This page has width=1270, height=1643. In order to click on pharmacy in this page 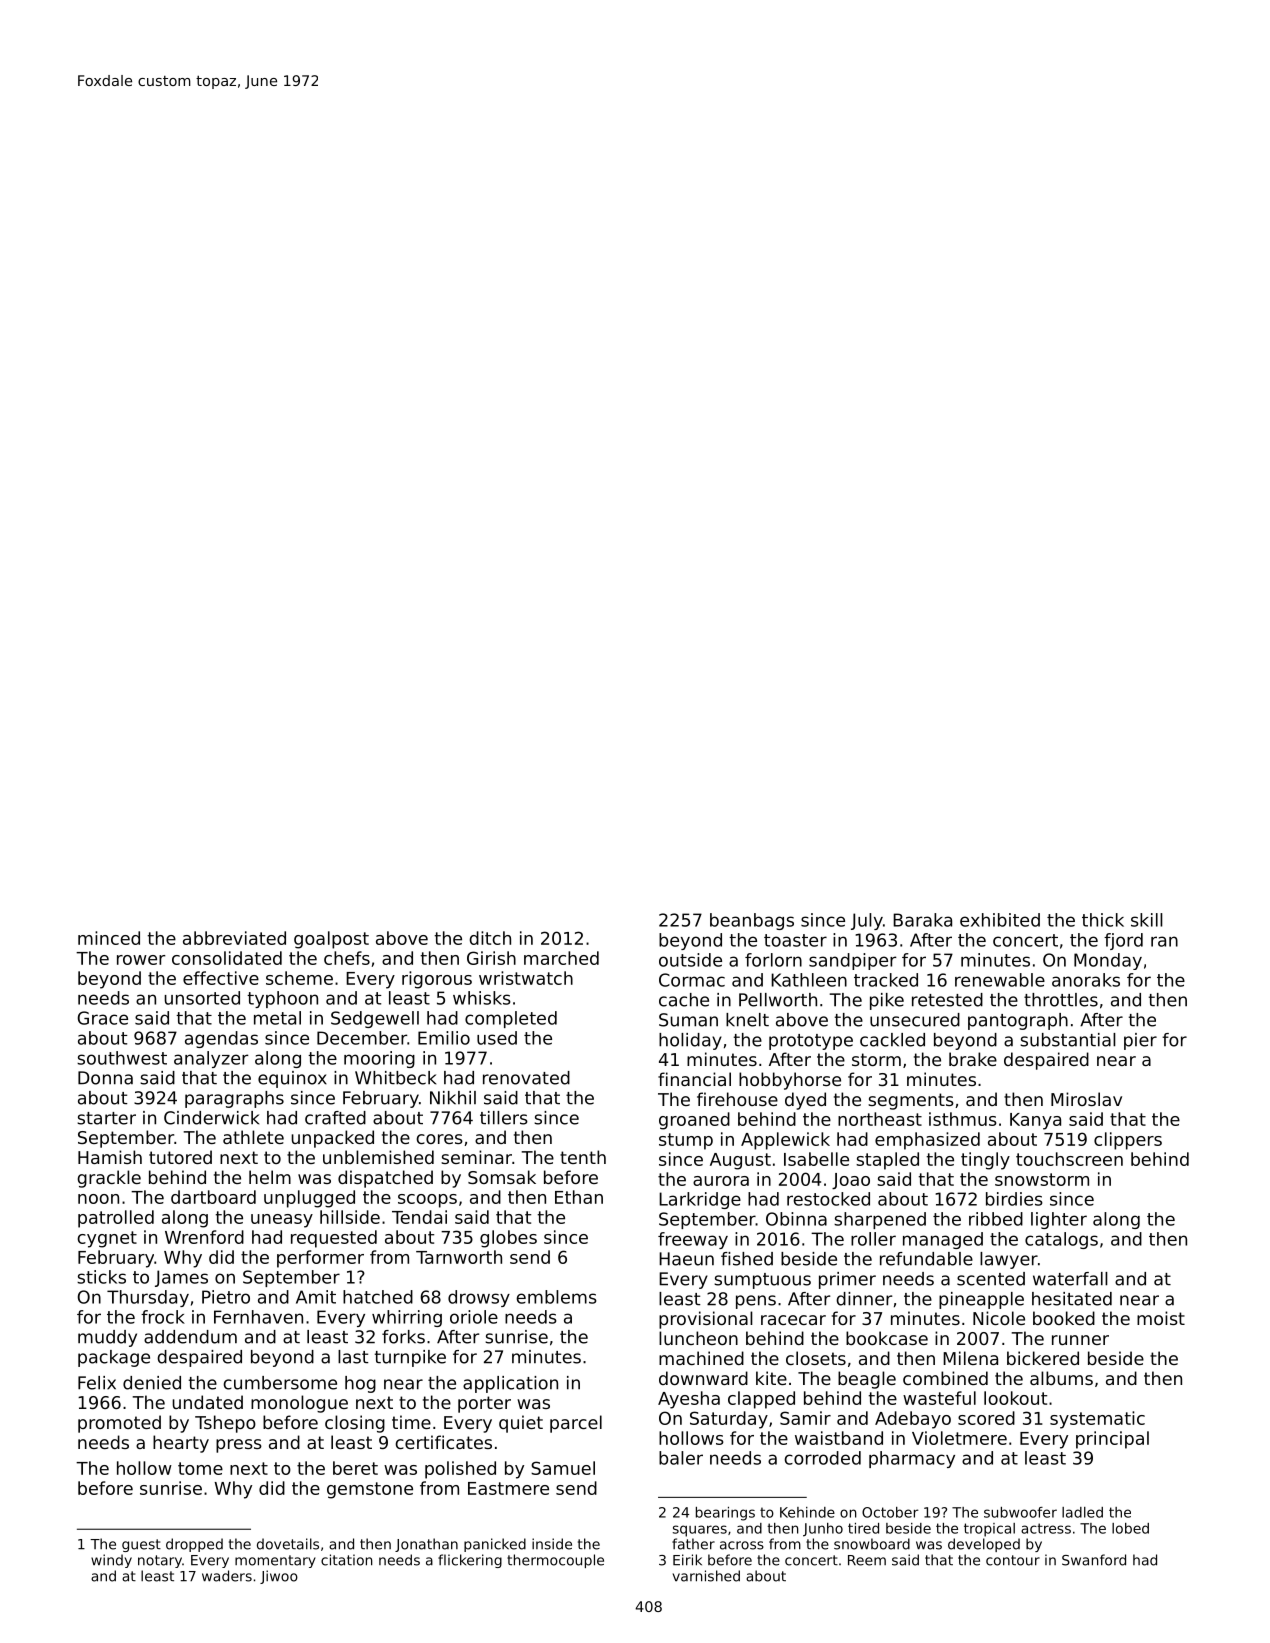, I will do `click(912, 1459)`.
